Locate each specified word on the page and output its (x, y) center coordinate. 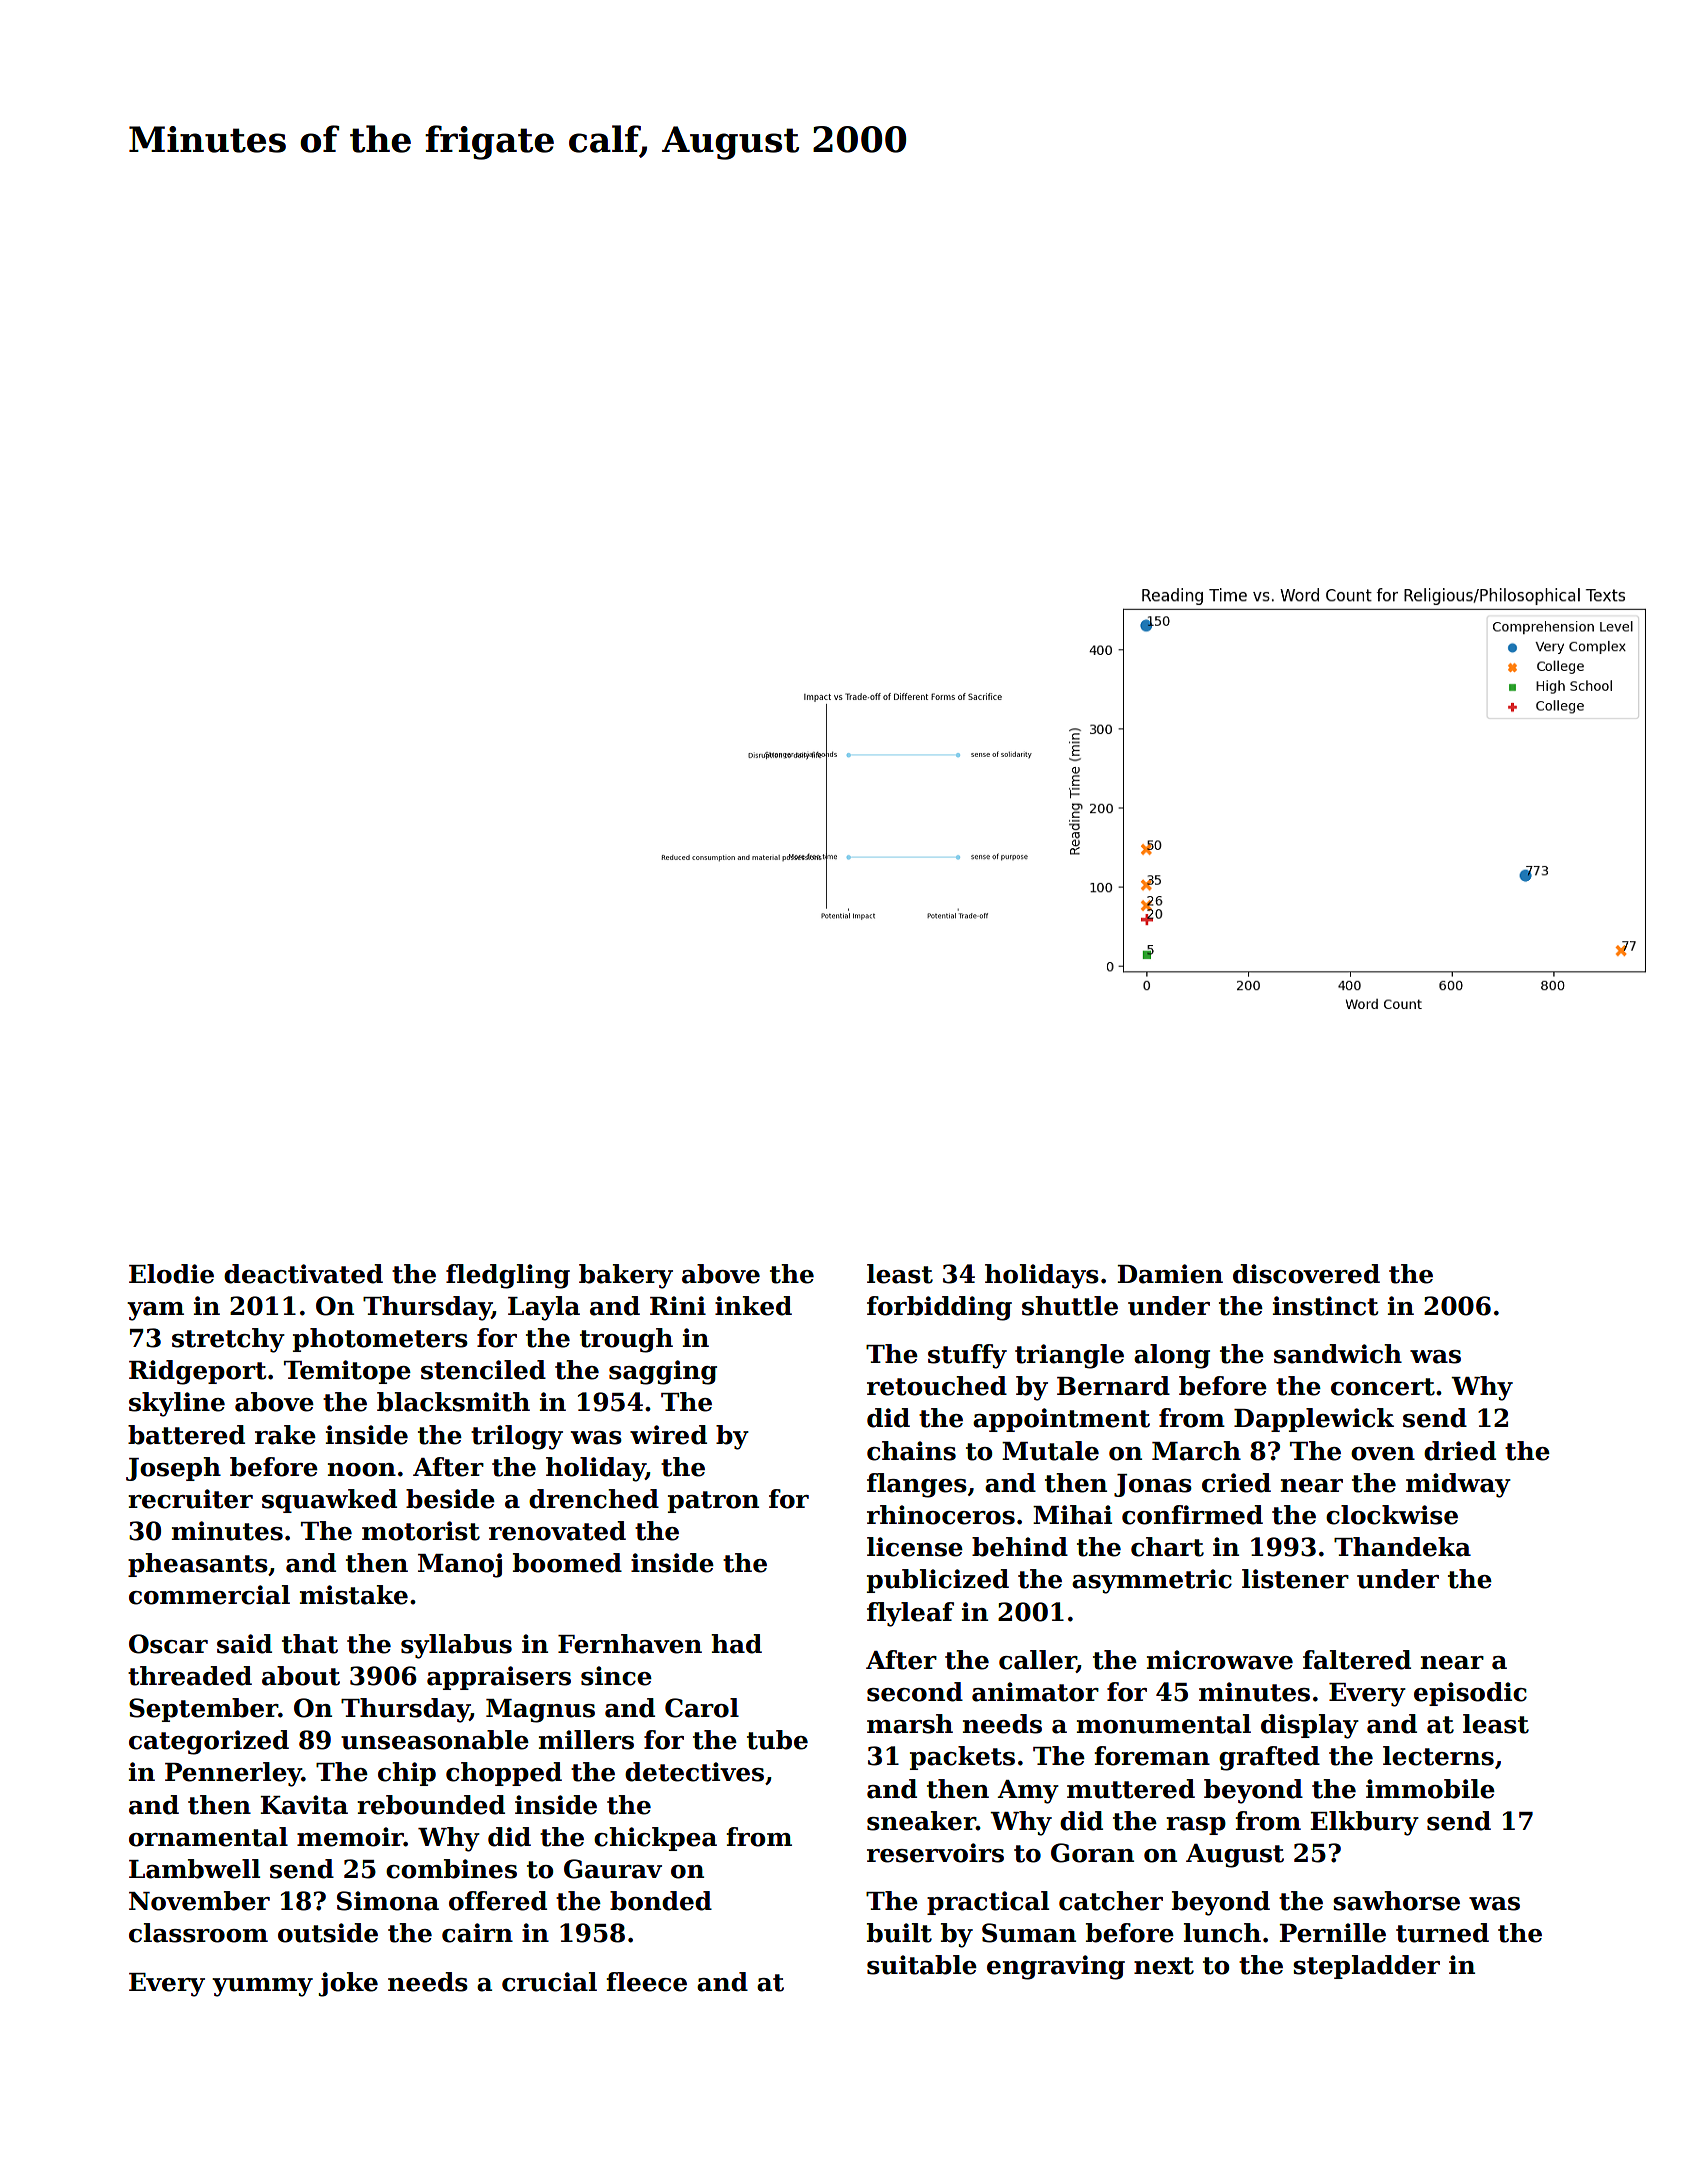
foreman (1152, 1756)
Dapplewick (1314, 1420)
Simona (388, 1901)
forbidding (939, 1308)
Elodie (171, 1274)
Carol (702, 1708)
